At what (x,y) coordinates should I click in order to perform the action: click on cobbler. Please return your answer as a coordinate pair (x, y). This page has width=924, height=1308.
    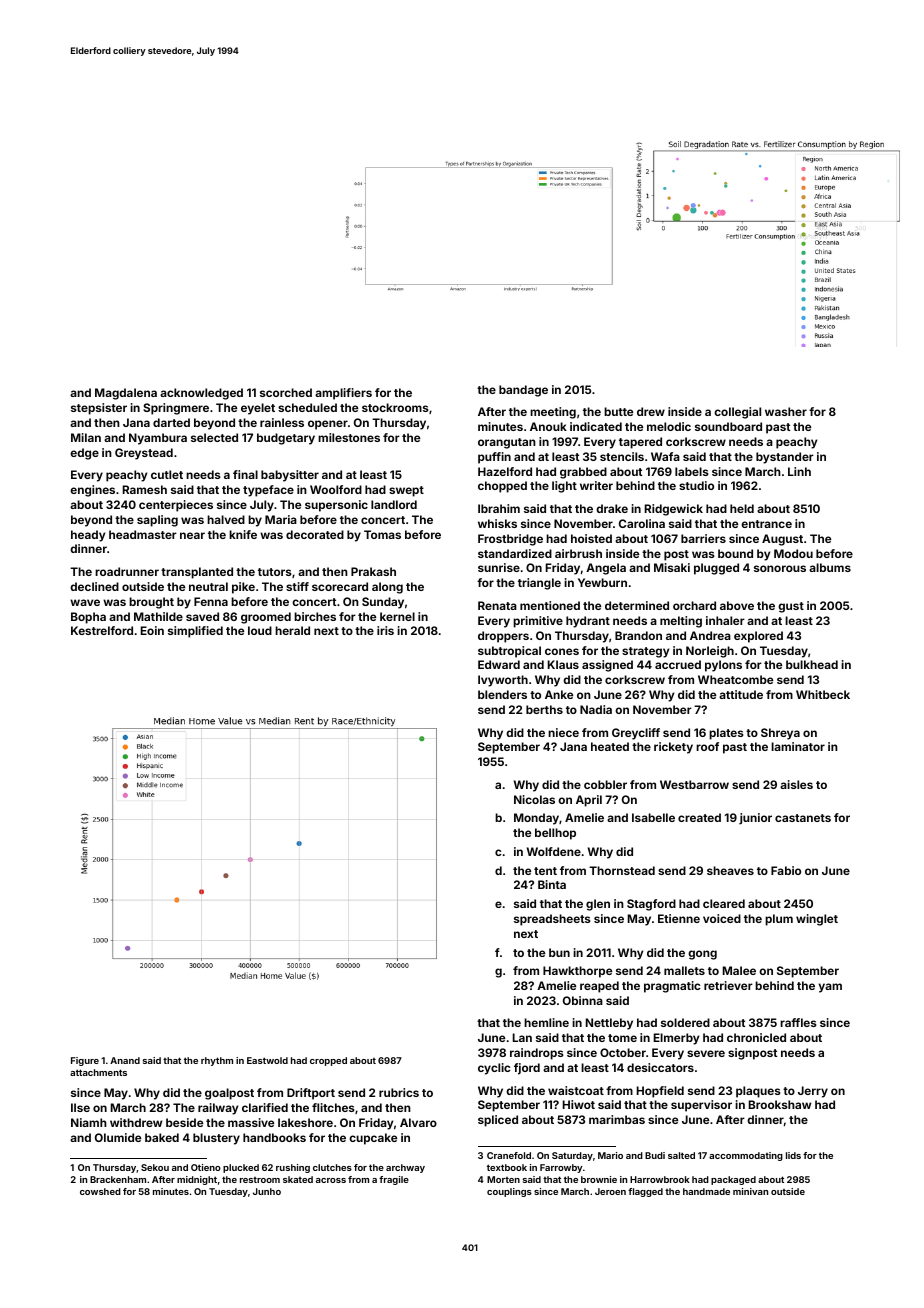
    Looking at the image, I should click on (605, 784).
